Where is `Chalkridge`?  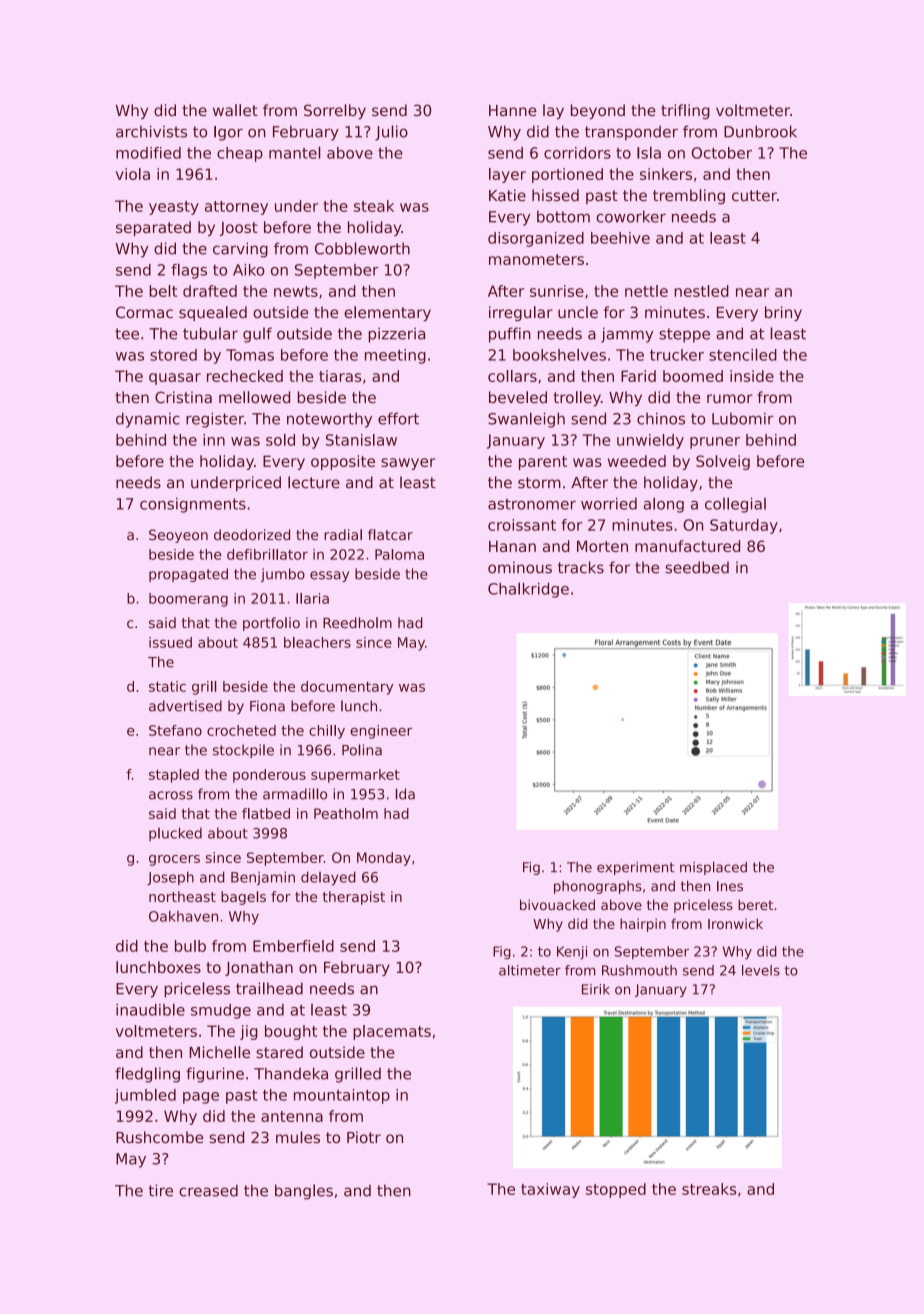
Chalkridge is located at coordinates (528, 590).
